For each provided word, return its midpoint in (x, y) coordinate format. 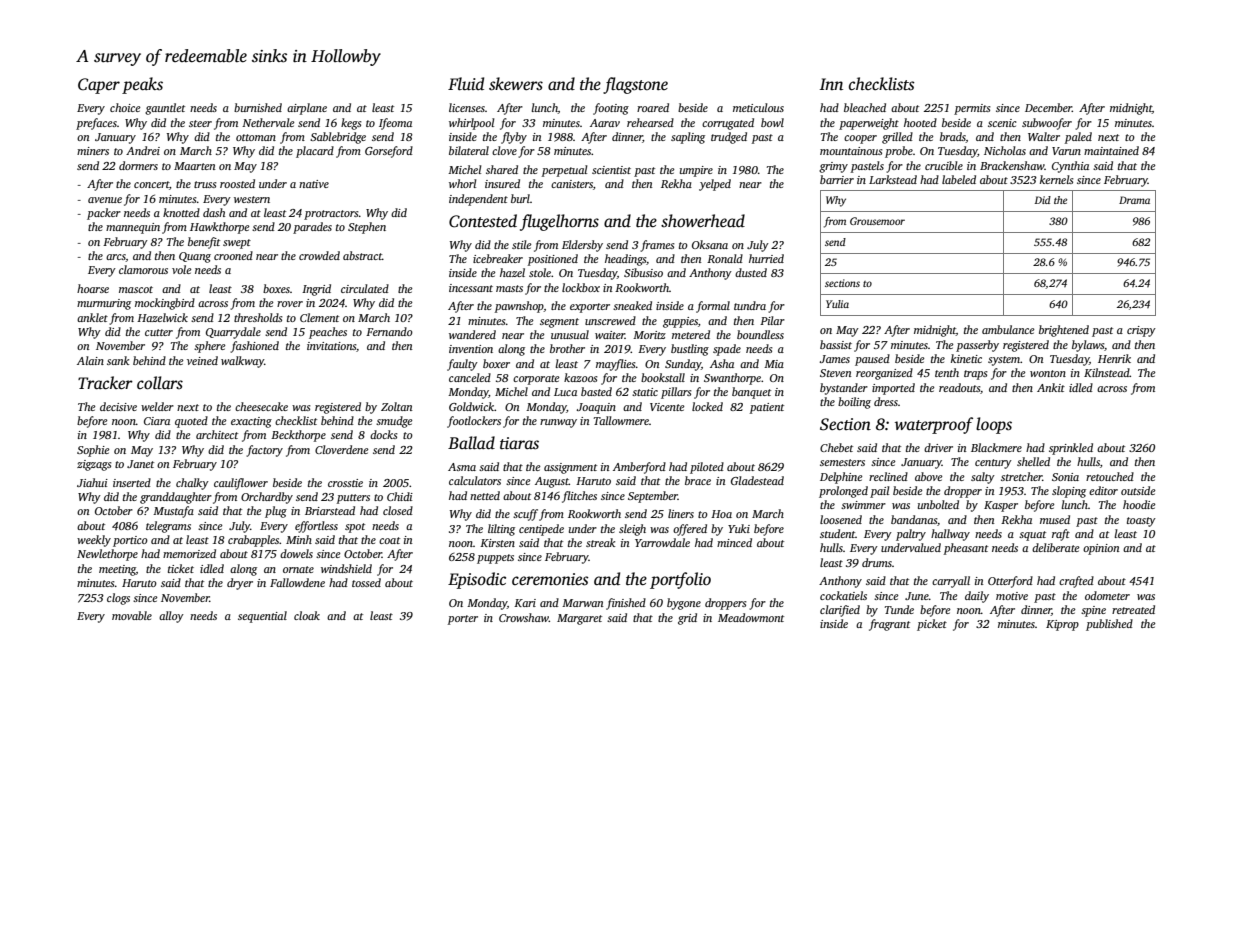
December (1048, 107)
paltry (911, 535)
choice (125, 107)
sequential (262, 617)
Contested (483, 221)
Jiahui (92, 482)
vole (182, 269)
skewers (516, 84)
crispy (1141, 331)
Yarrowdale (662, 542)
